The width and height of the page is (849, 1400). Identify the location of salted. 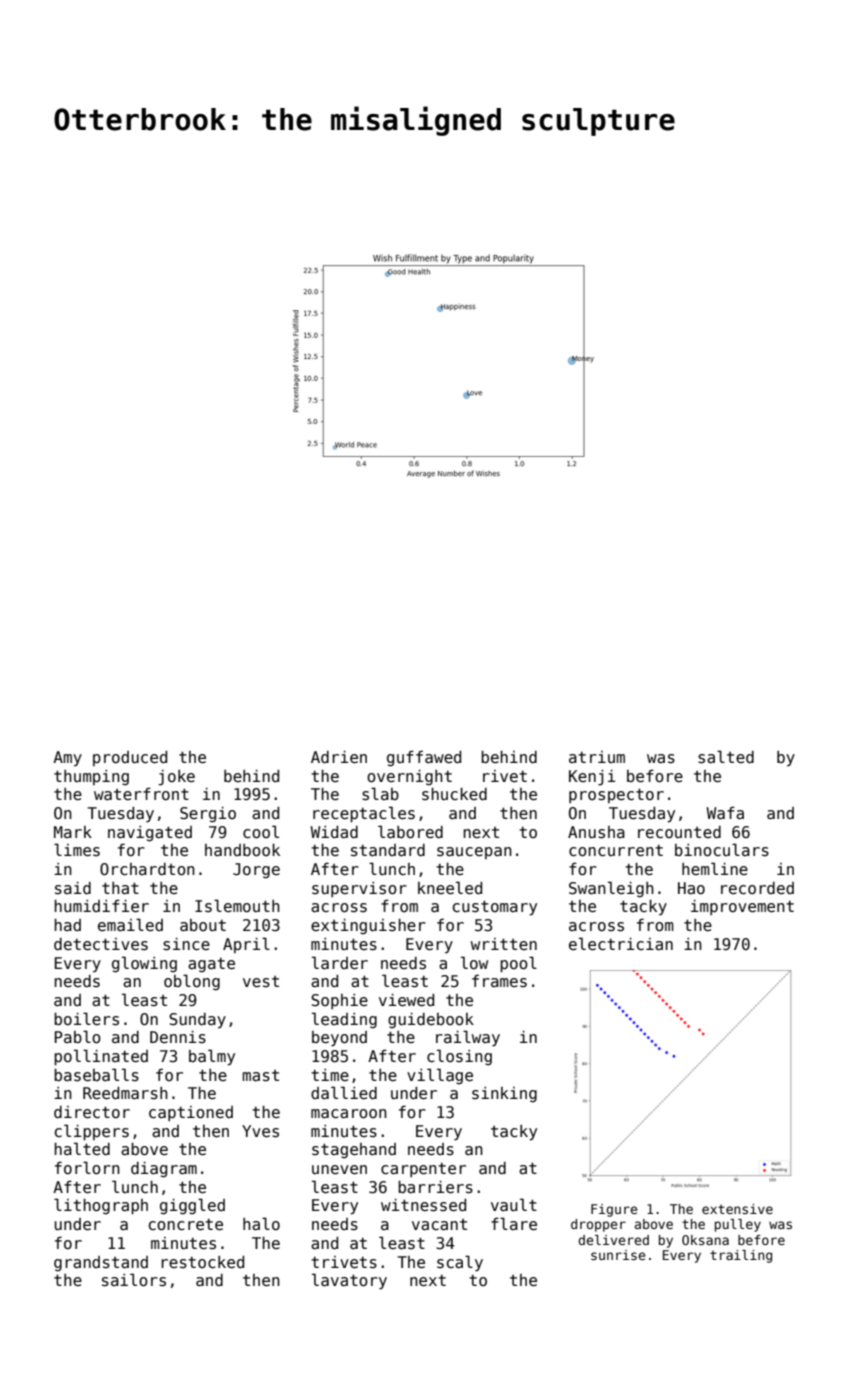
(726, 757).
